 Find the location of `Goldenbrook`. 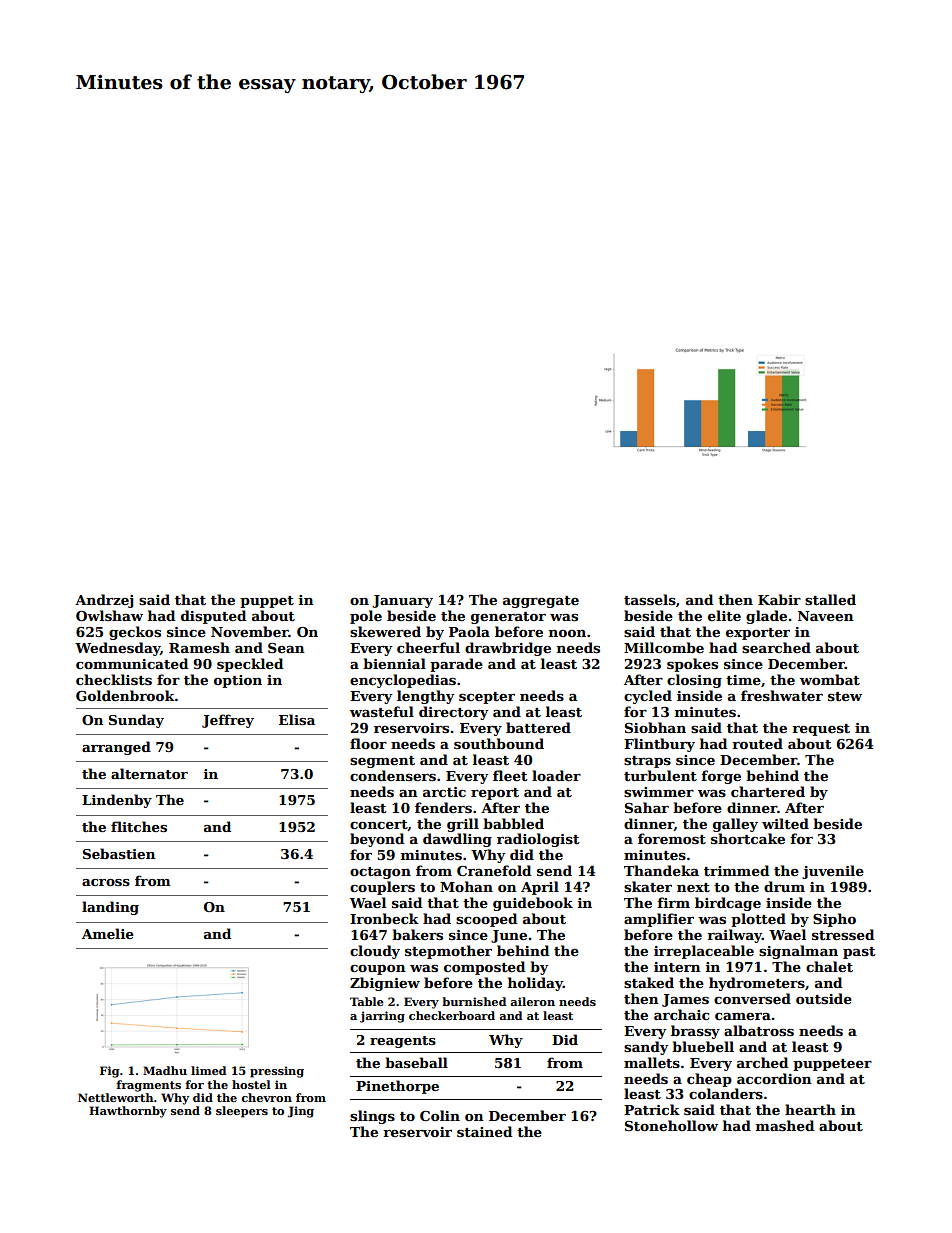

Goldenbrook is located at coordinates (125, 695).
